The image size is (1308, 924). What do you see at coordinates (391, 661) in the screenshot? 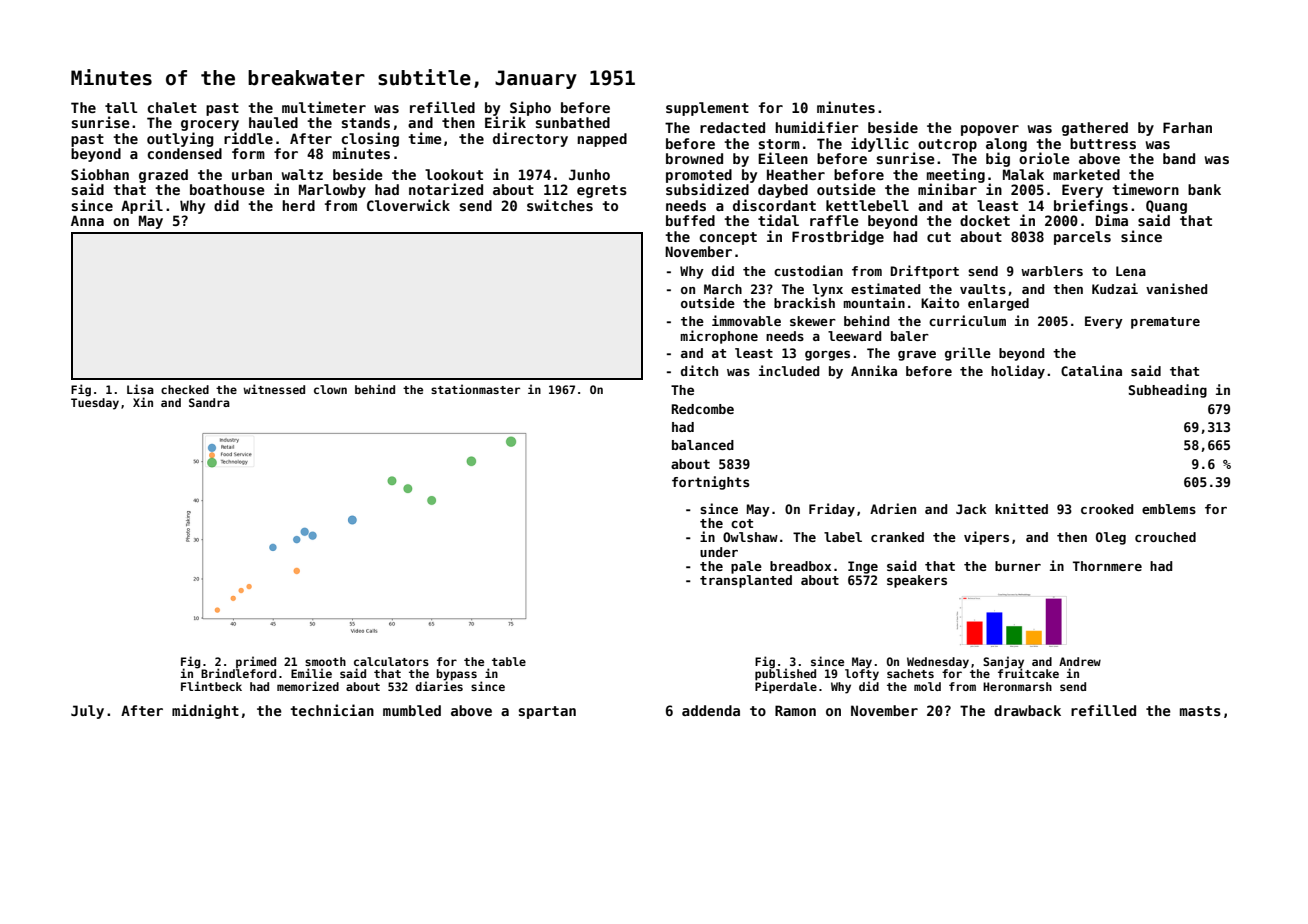
I see `calculators` at bounding box center [391, 661].
